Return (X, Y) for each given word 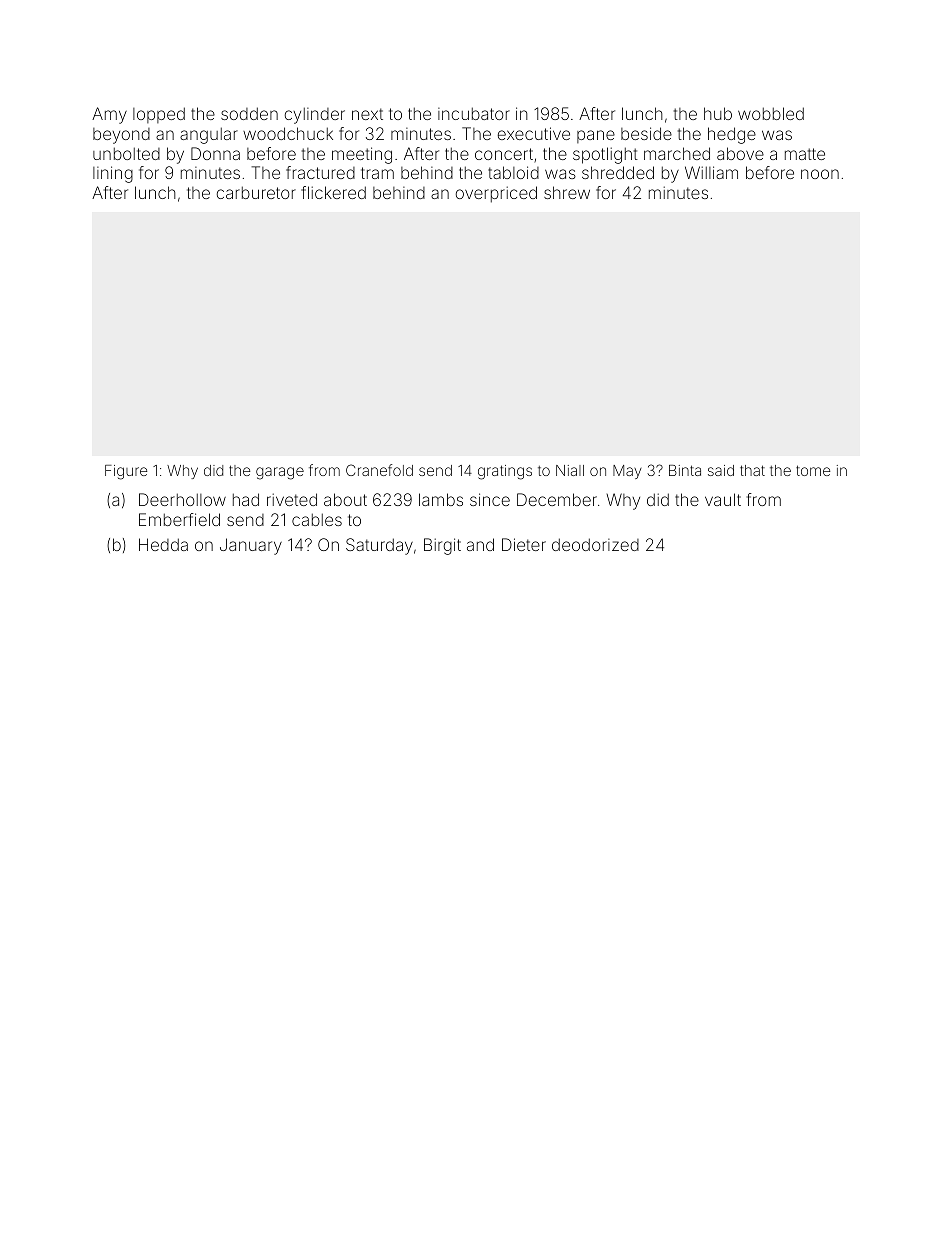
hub (718, 113)
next (367, 114)
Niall (570, 470)
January (251, 546)
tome (813, 470)
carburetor (256, 192)
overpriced (496, 194)
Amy (109, 115)
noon (820, 174)
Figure (126, 472)
